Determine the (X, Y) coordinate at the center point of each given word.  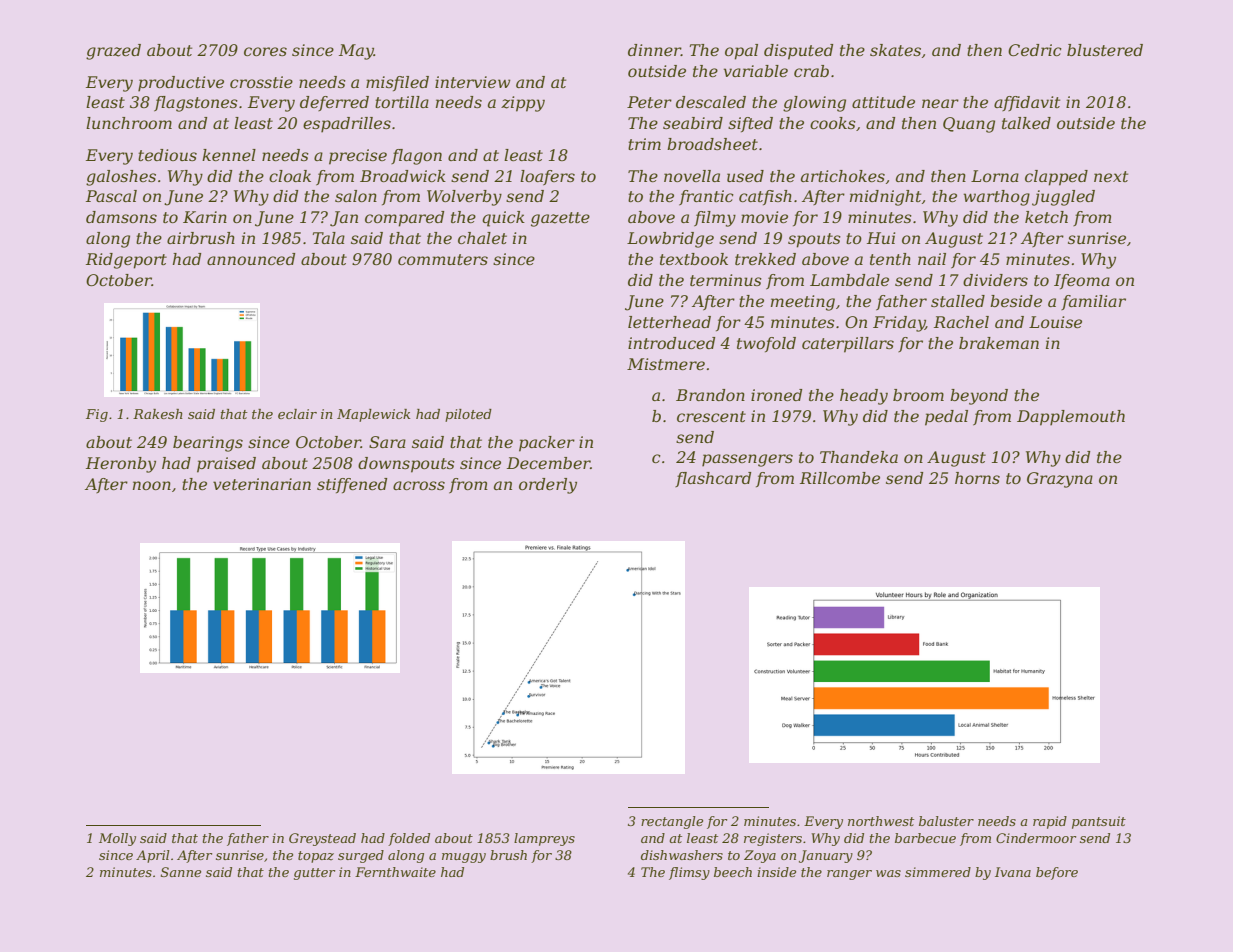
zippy (523, 104)
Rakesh (158, 414)
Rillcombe (840, 478)
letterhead (669, 322)
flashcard (713, 479)
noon (152, 485)
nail (932, 259)
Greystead (322, 839)
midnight (885, 198)
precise (358, 157)
